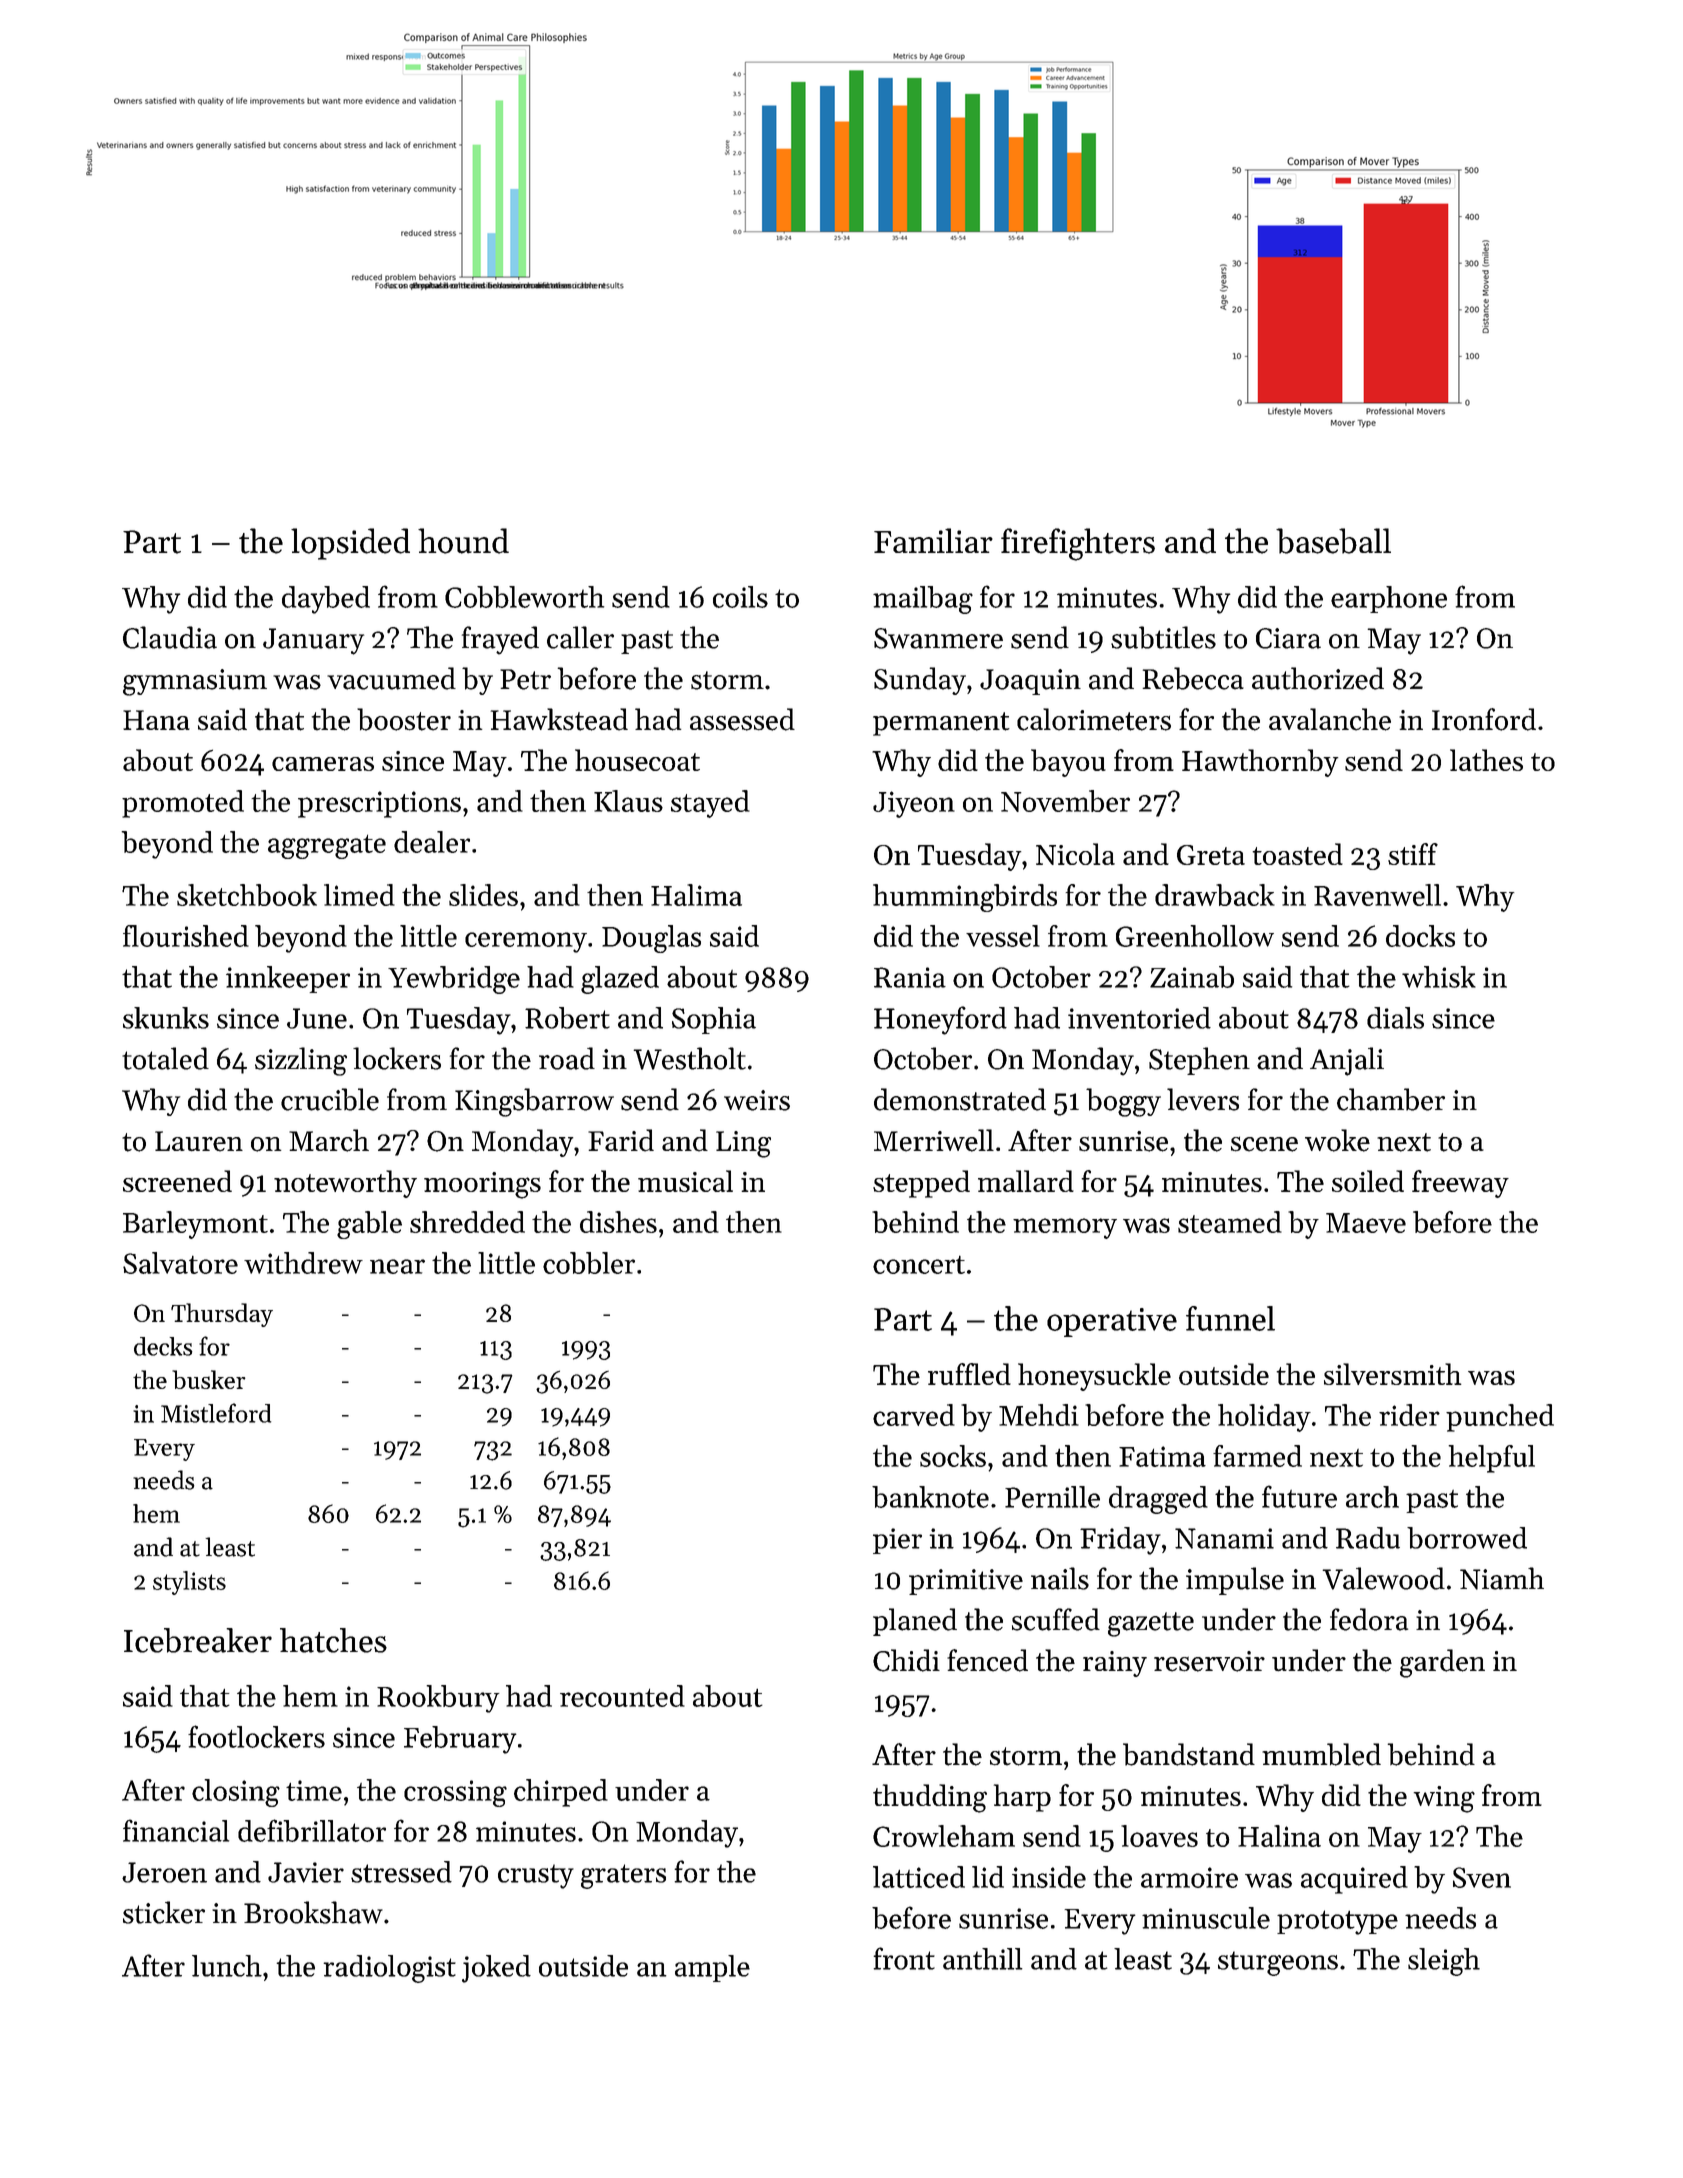 The image size is (1683, 2178). I want to click on rider, so click(1409, 1415).
